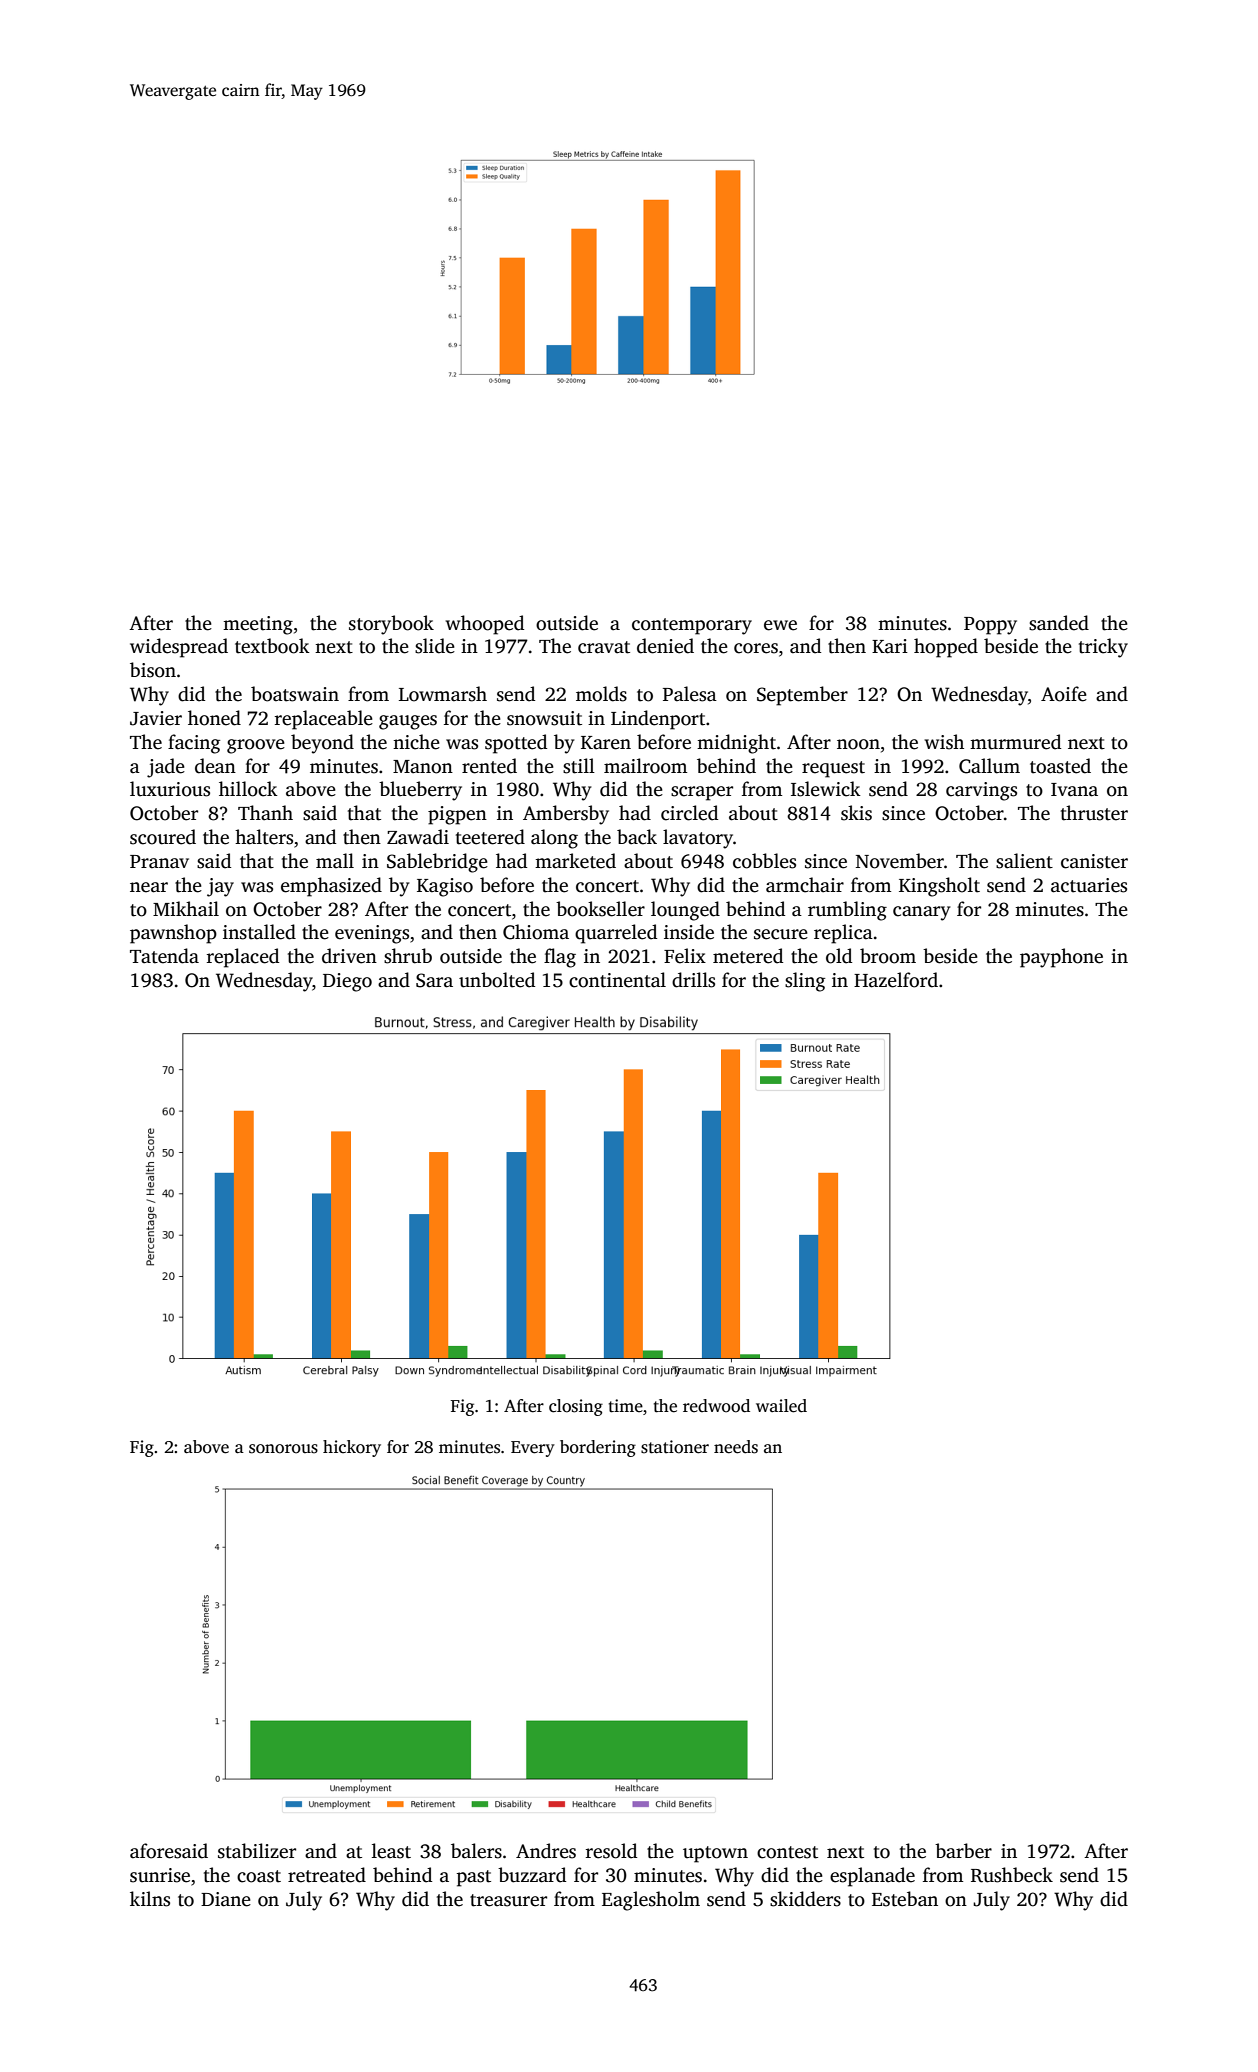 This image has height=2072, width=1258. I want to click on continental, so click(617, 980).
